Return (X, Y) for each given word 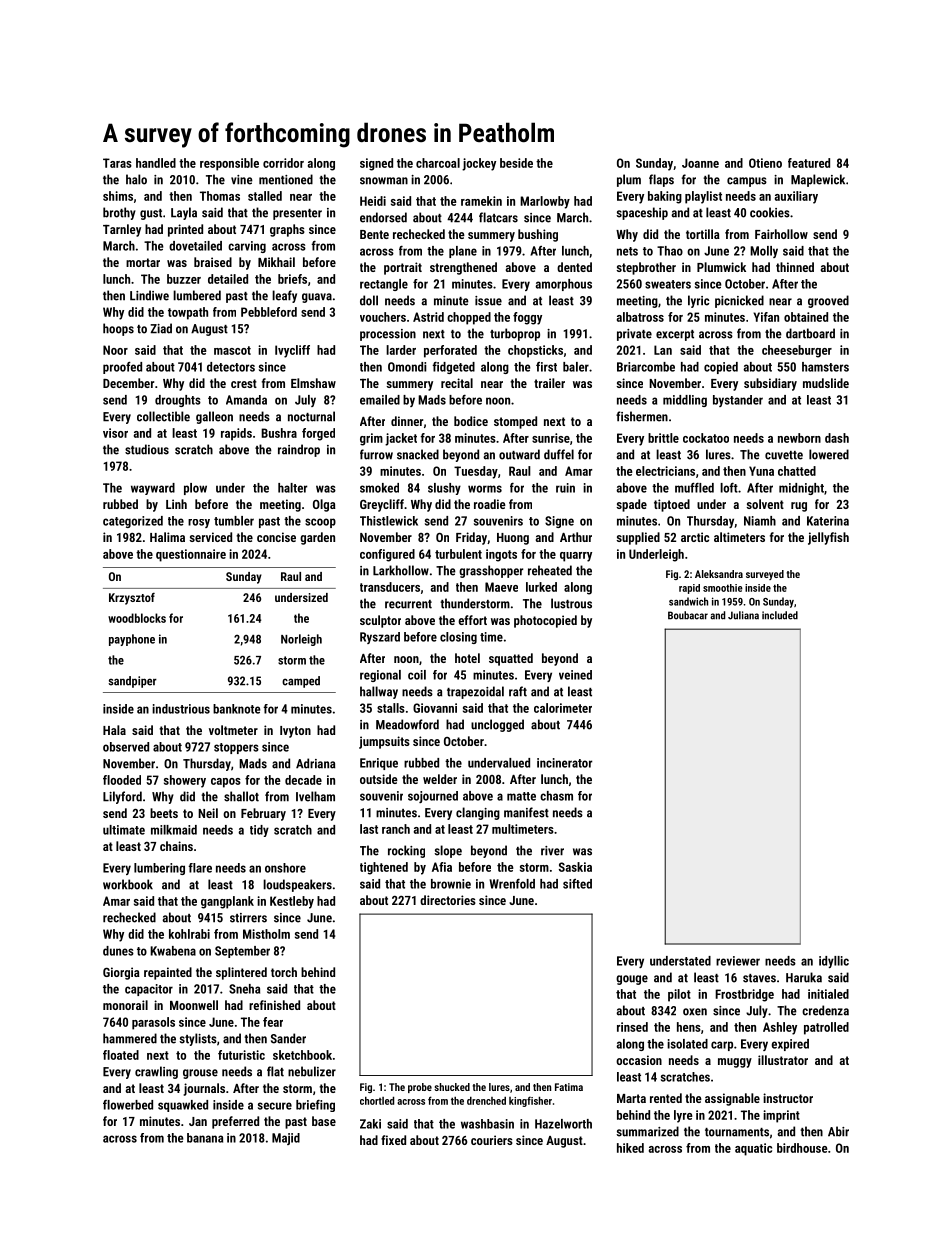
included (780, 615)
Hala (114, 730)
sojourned (433, 797)
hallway (379, 692)
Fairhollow (781, 234)
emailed (380, 400)
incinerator (564, 763)
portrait (403, 268)
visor (115, 433)
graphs (287, 230)
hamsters (825, 367)
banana (205, 1138)
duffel (559, 454)
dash (837, 438)
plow (195, 489)
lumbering (159, 869)
